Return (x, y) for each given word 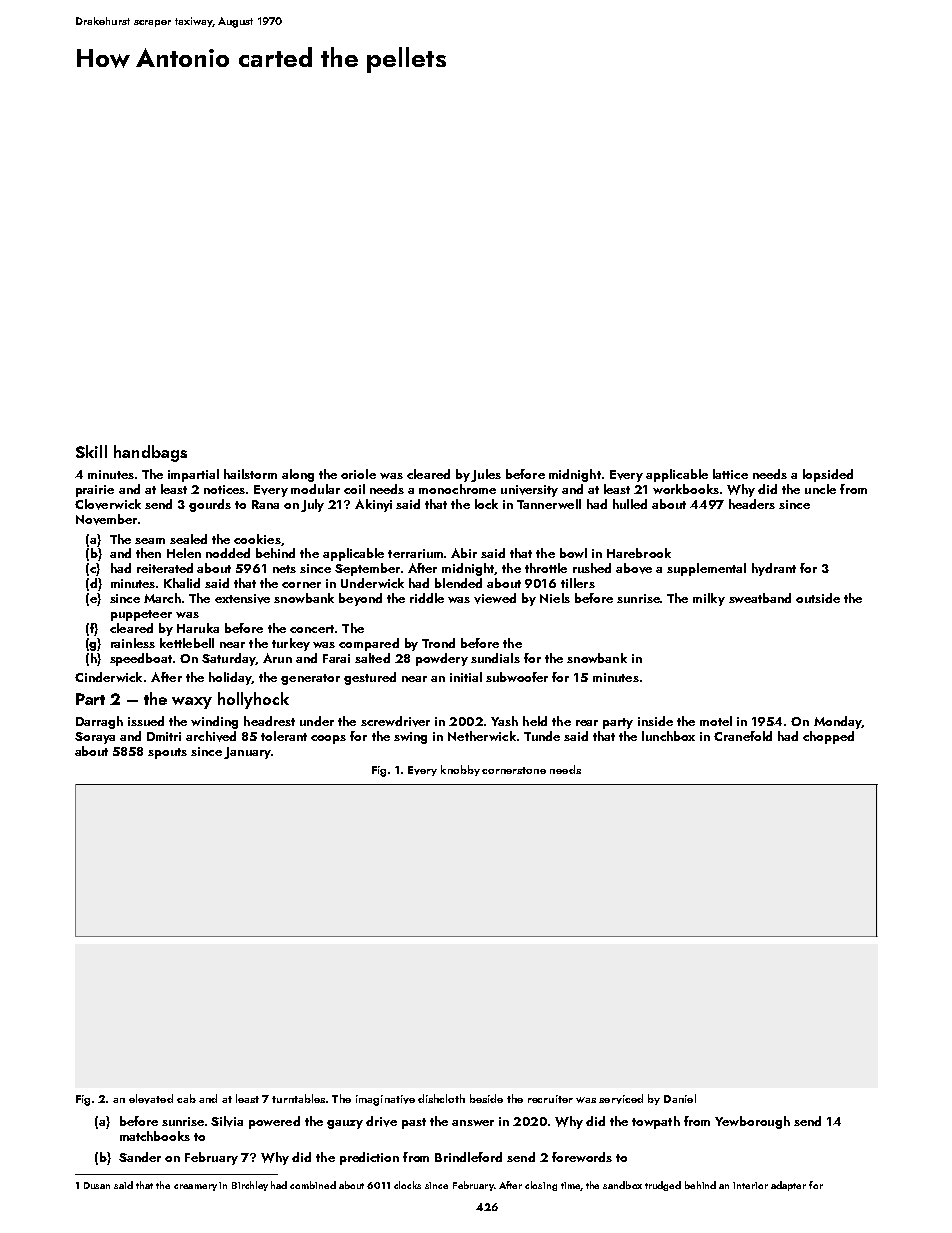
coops (328, 739)
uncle (820, 489)
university (529, 491)
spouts (167, 753)
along (298, 475)
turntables (298, 1098)
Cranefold (743, 736)
